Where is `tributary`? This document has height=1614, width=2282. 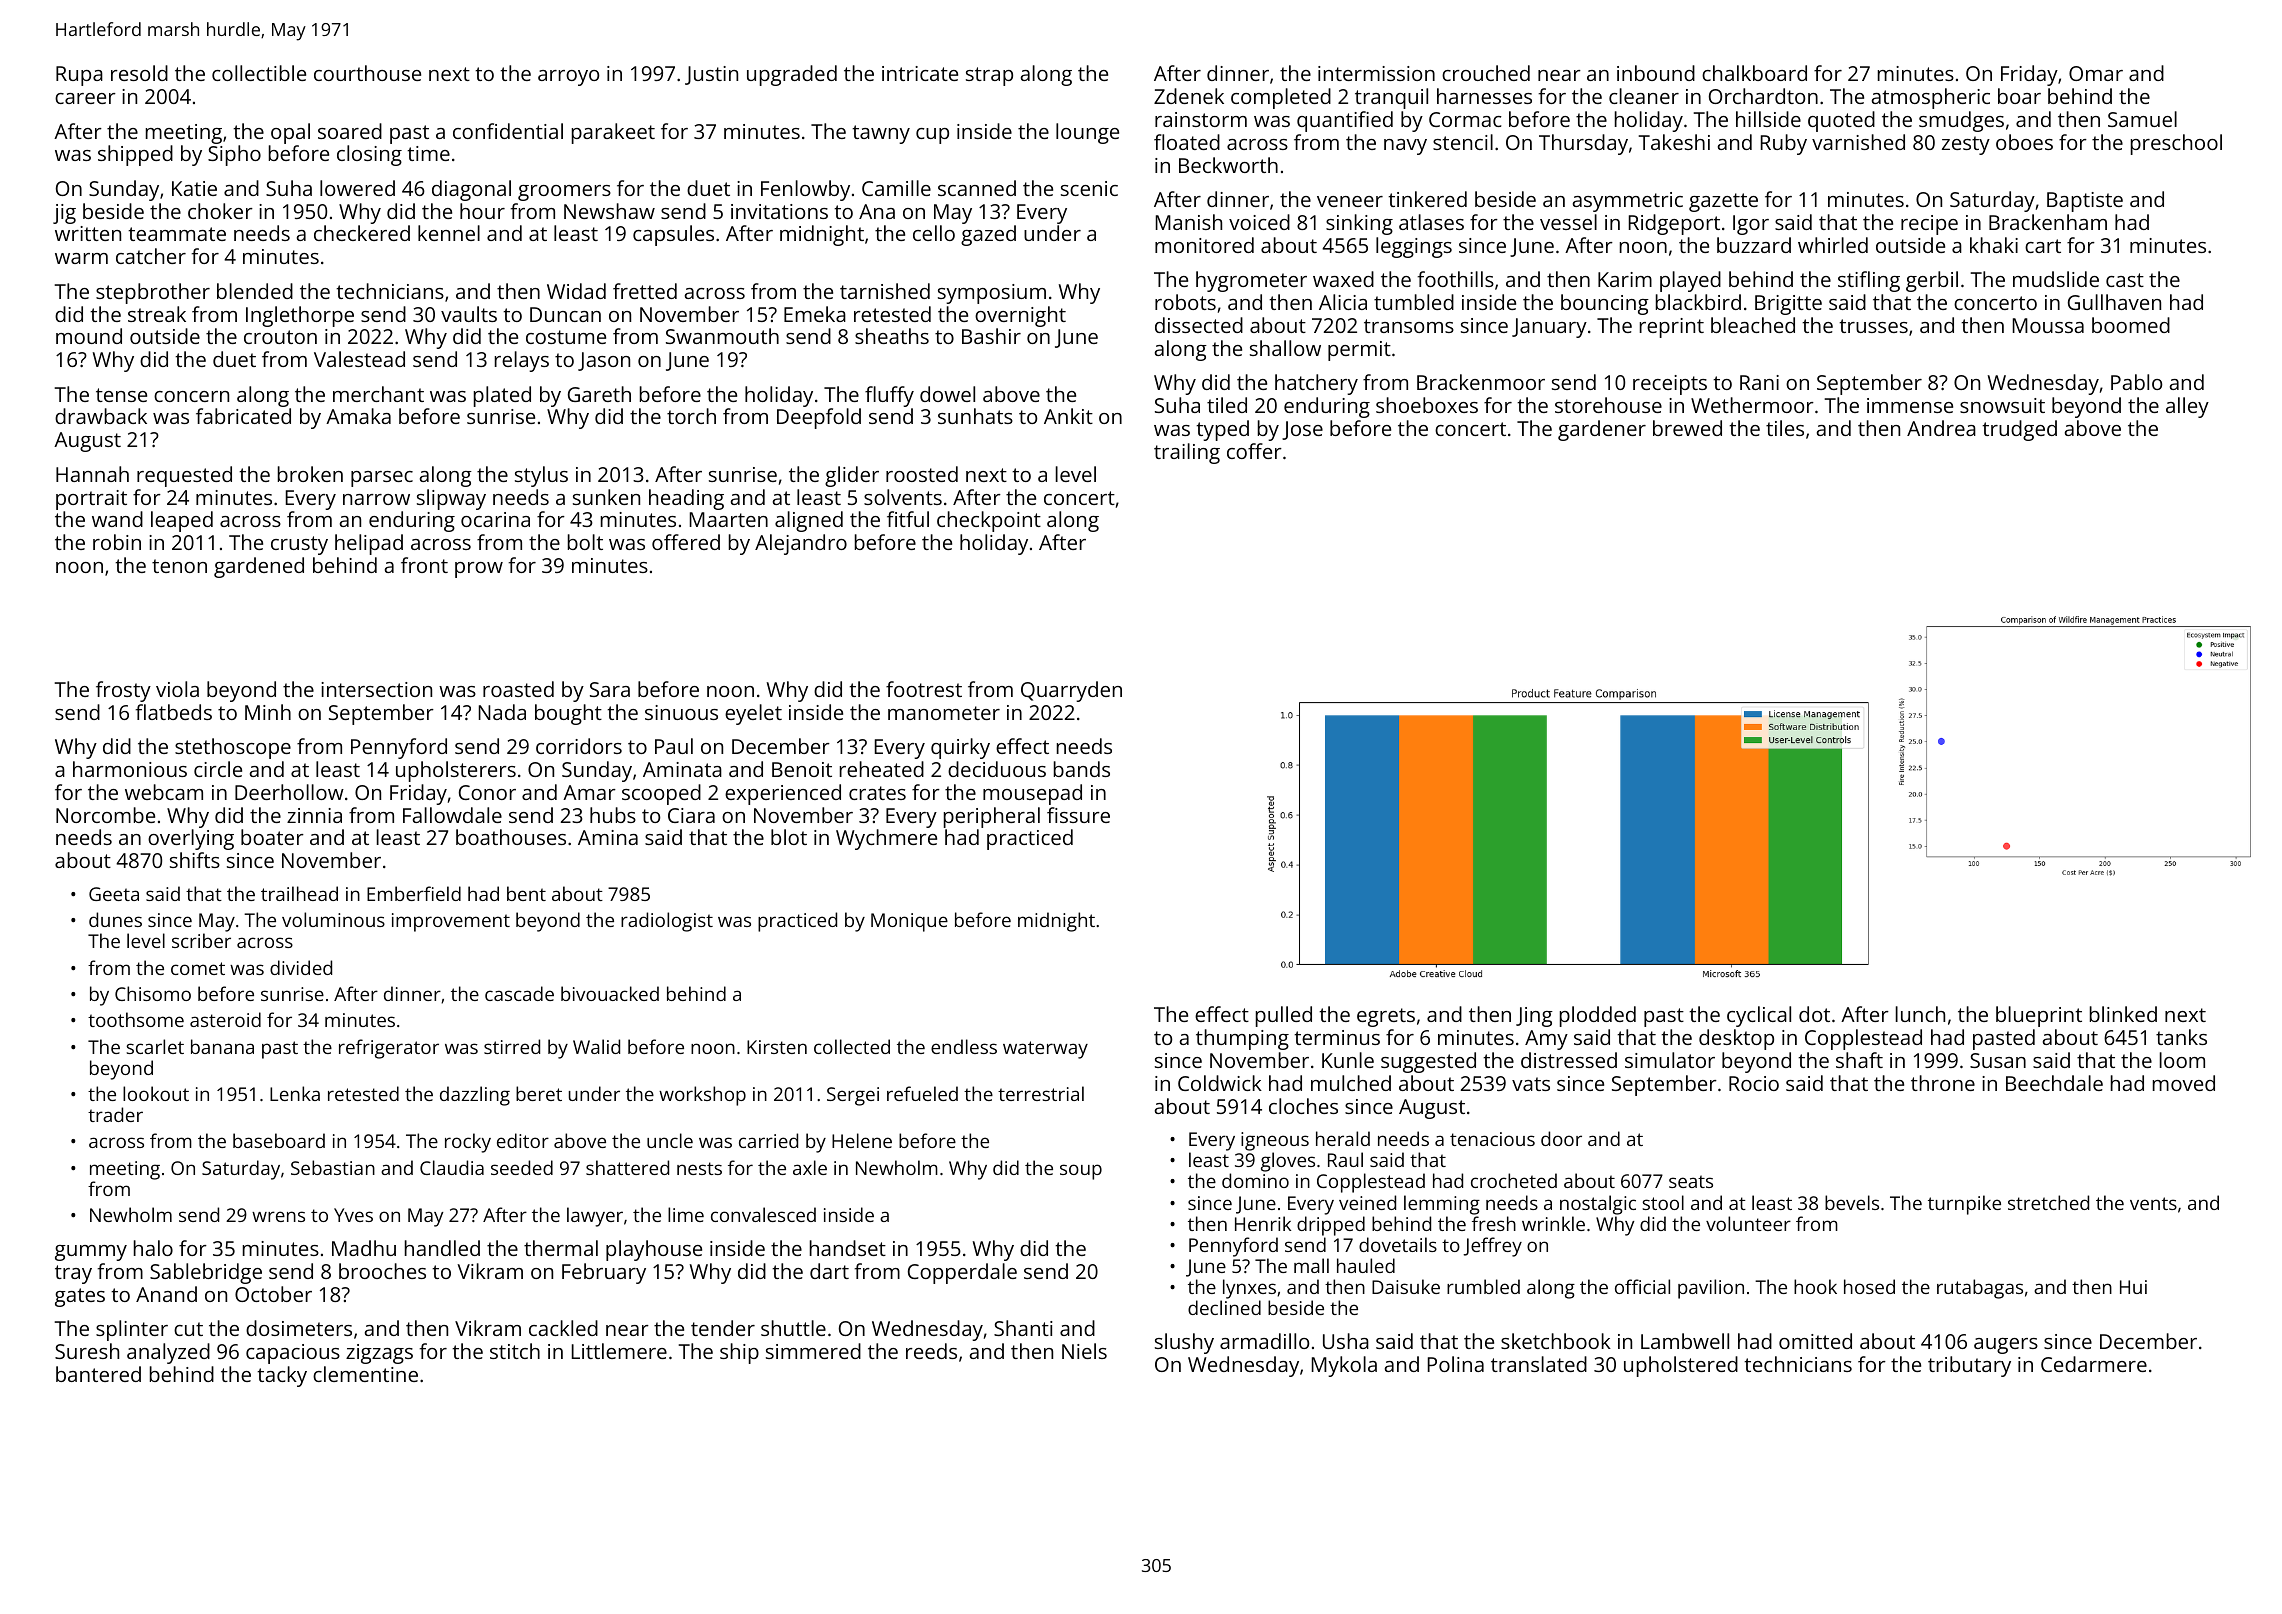
tributary is located at coordinates (1969, 1366).
